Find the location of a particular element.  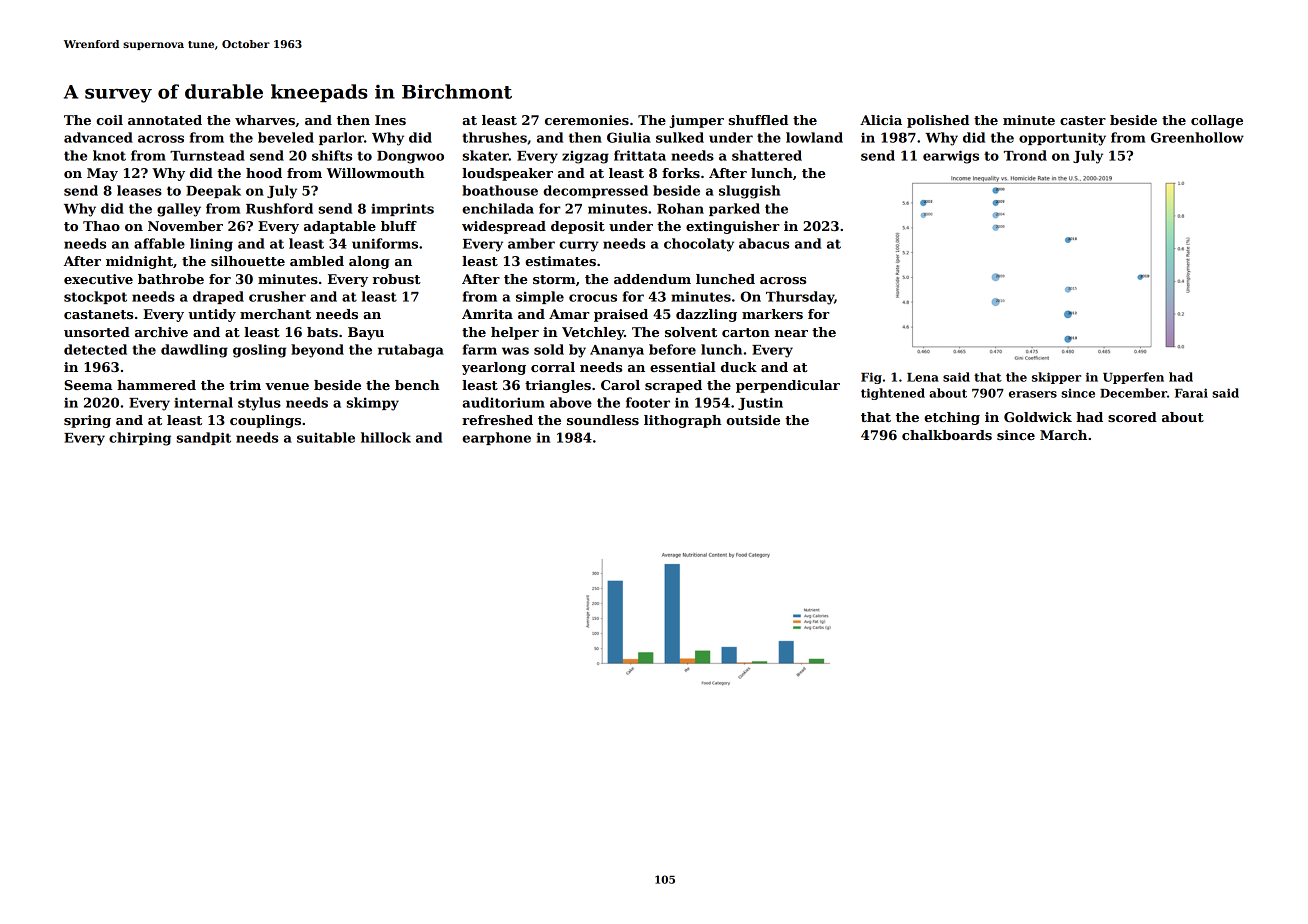

deposit is located at coordinates (578, 227).
